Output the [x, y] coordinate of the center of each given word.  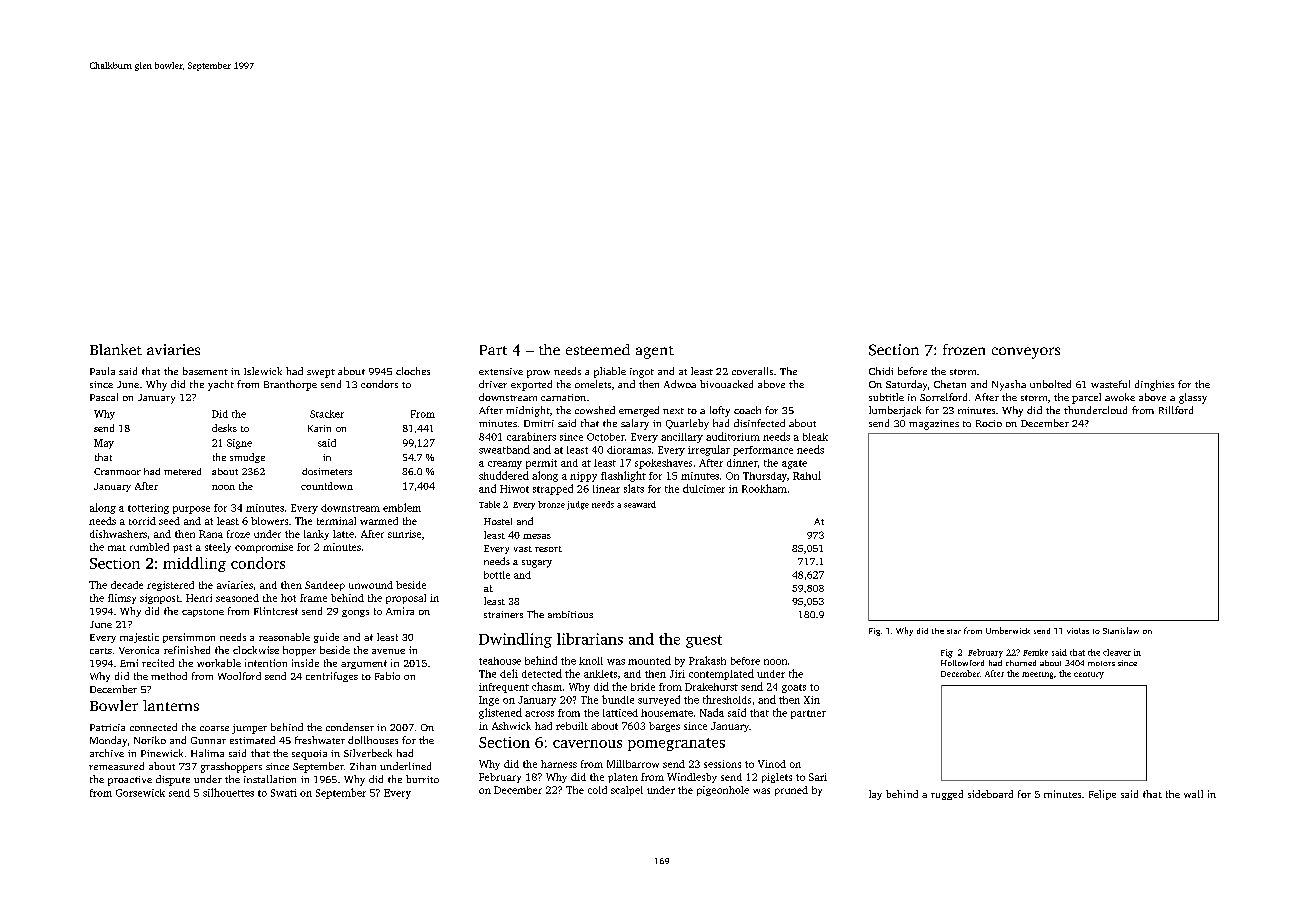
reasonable [284, 637]
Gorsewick [140, 793]
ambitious [570, 614]
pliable [610, 372]
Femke [1035, 652]
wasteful [1110, 384]
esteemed [598, 349]
